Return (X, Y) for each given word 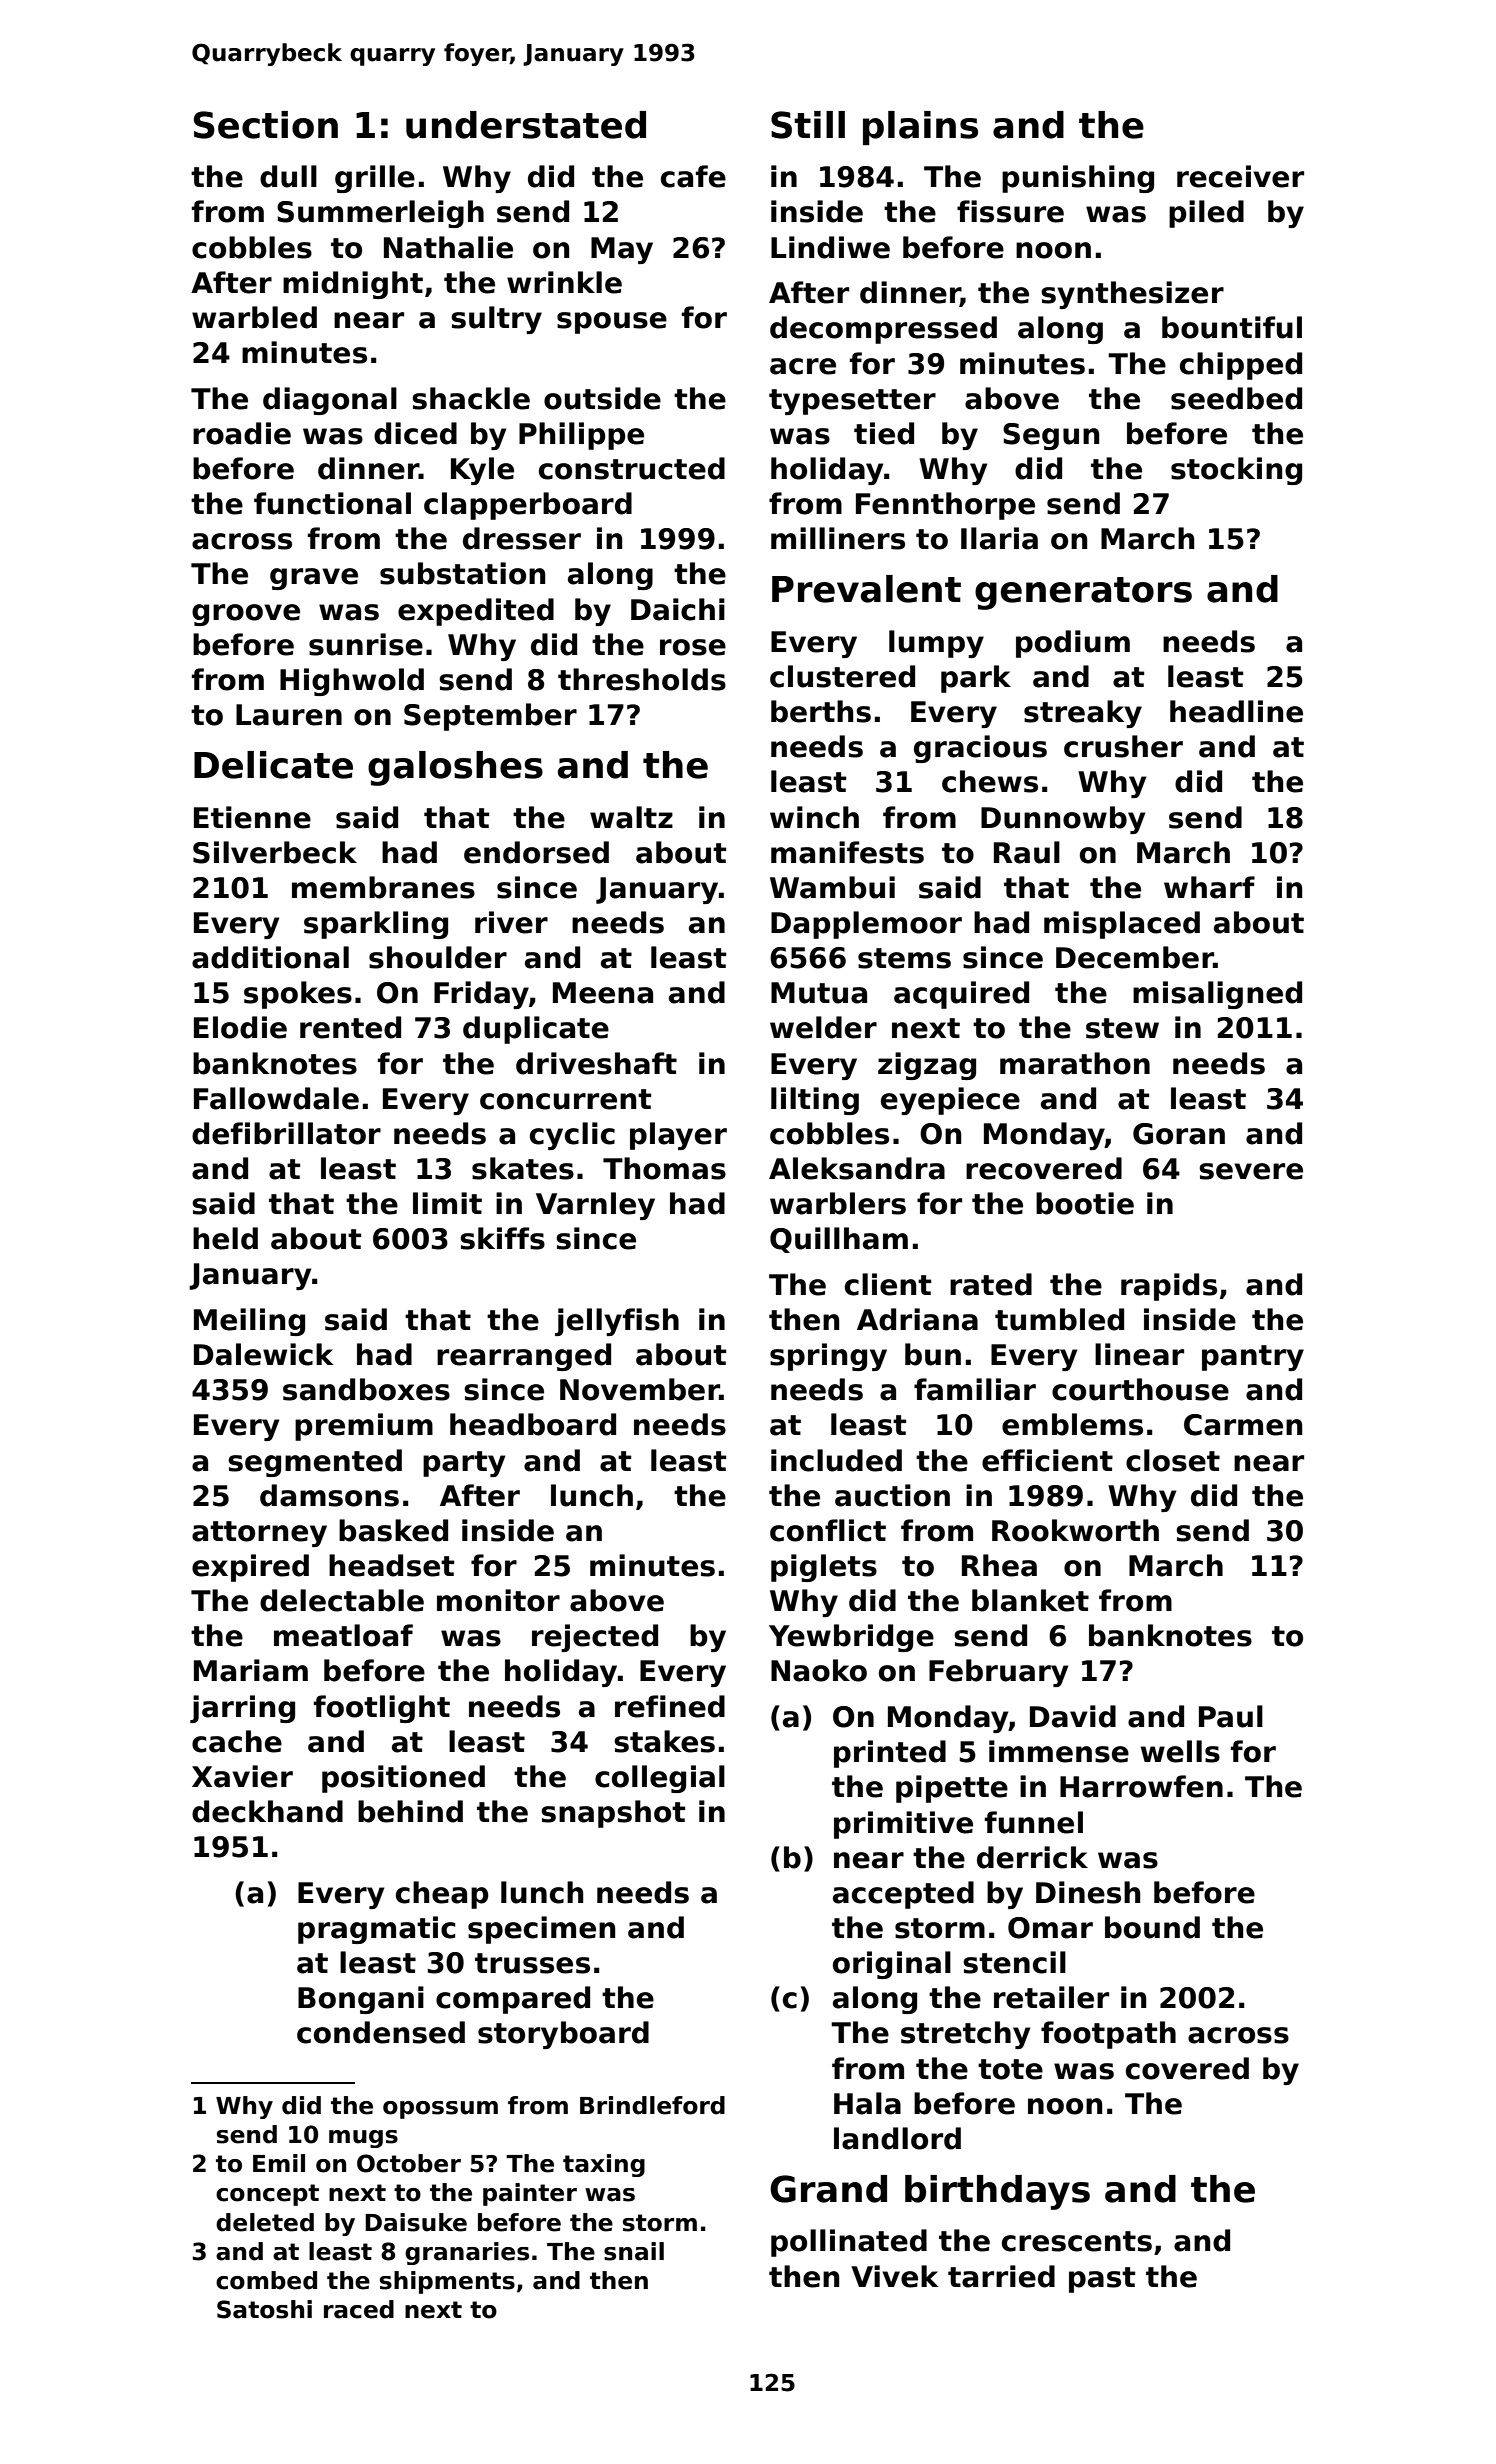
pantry (1253, 1358)
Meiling (249, 1322)
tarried (1001, 2276)
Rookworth (1075, 1530)
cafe (693, 176)
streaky (1083, 714)
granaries (467, 2253)
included (836, 1460)
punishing (1078, 179)
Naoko (819, 1670)
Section (266, 125)
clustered (842, 676)
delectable (342, 1600)
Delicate (273, 765)
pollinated (849, 2243)
